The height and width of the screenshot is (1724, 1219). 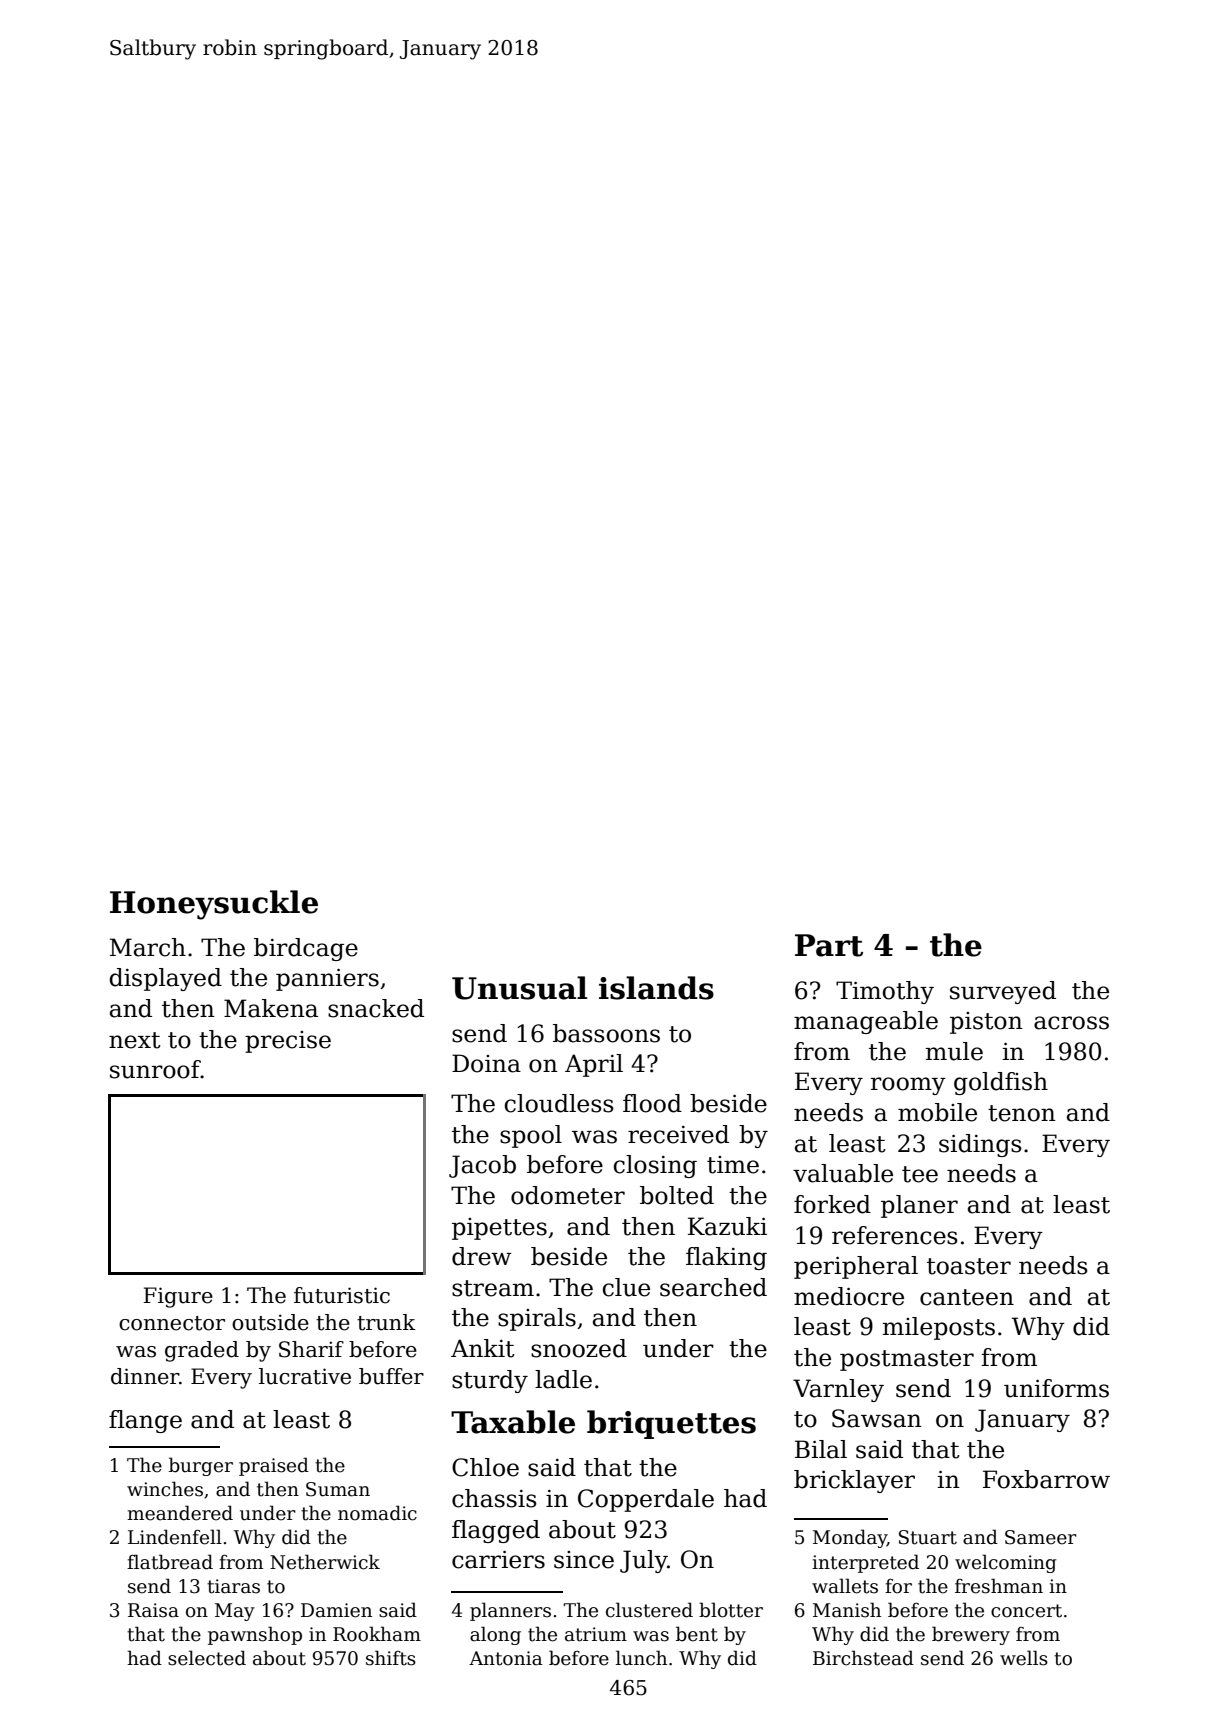 I want to click on blotter, so click(x=731, y=1610).
